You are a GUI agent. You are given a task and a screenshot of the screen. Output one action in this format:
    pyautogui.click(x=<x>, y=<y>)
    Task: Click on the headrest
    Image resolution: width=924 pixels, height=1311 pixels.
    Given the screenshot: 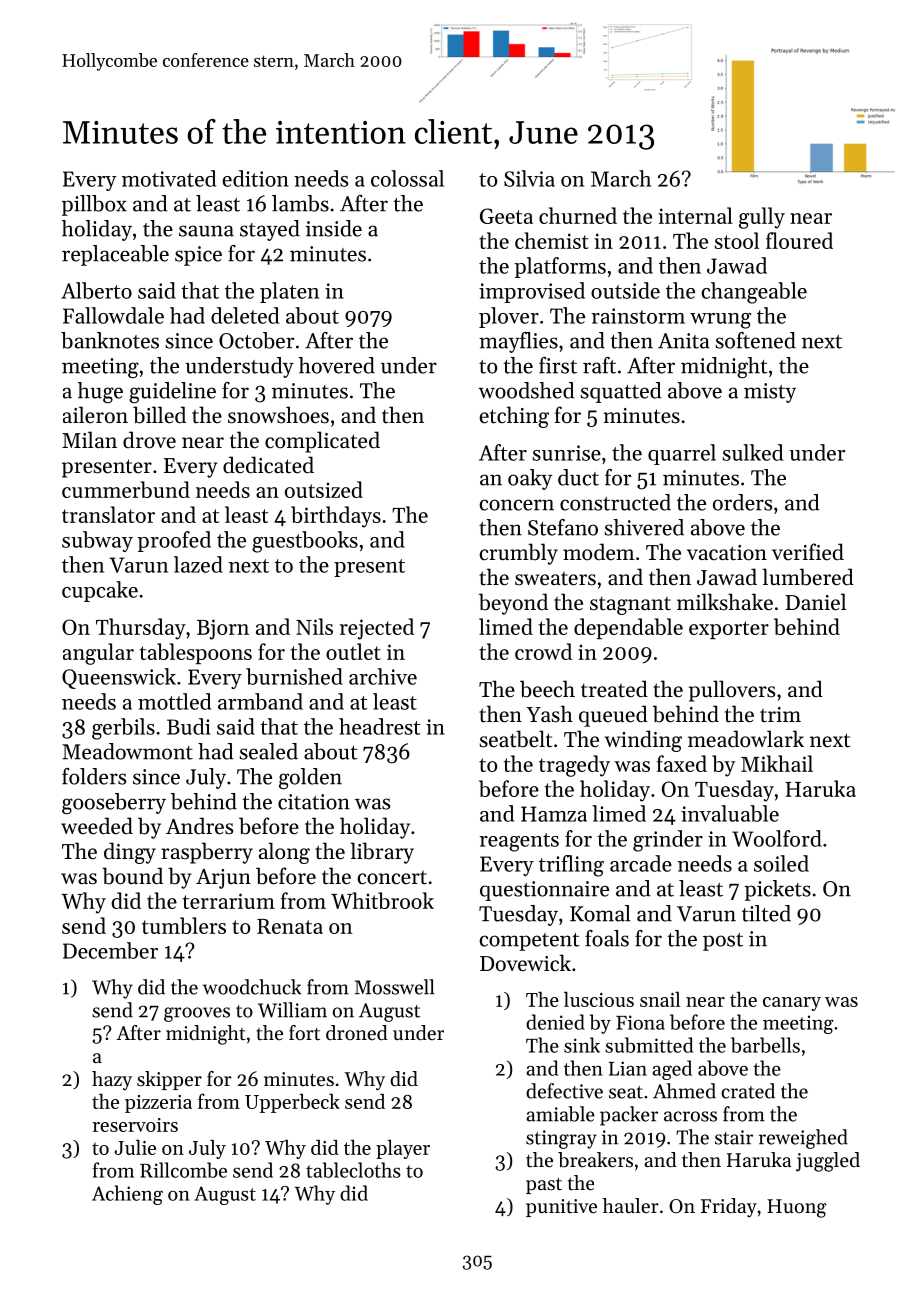 What is the action you would take?
    pyautogui.click(x=380, y=726)
